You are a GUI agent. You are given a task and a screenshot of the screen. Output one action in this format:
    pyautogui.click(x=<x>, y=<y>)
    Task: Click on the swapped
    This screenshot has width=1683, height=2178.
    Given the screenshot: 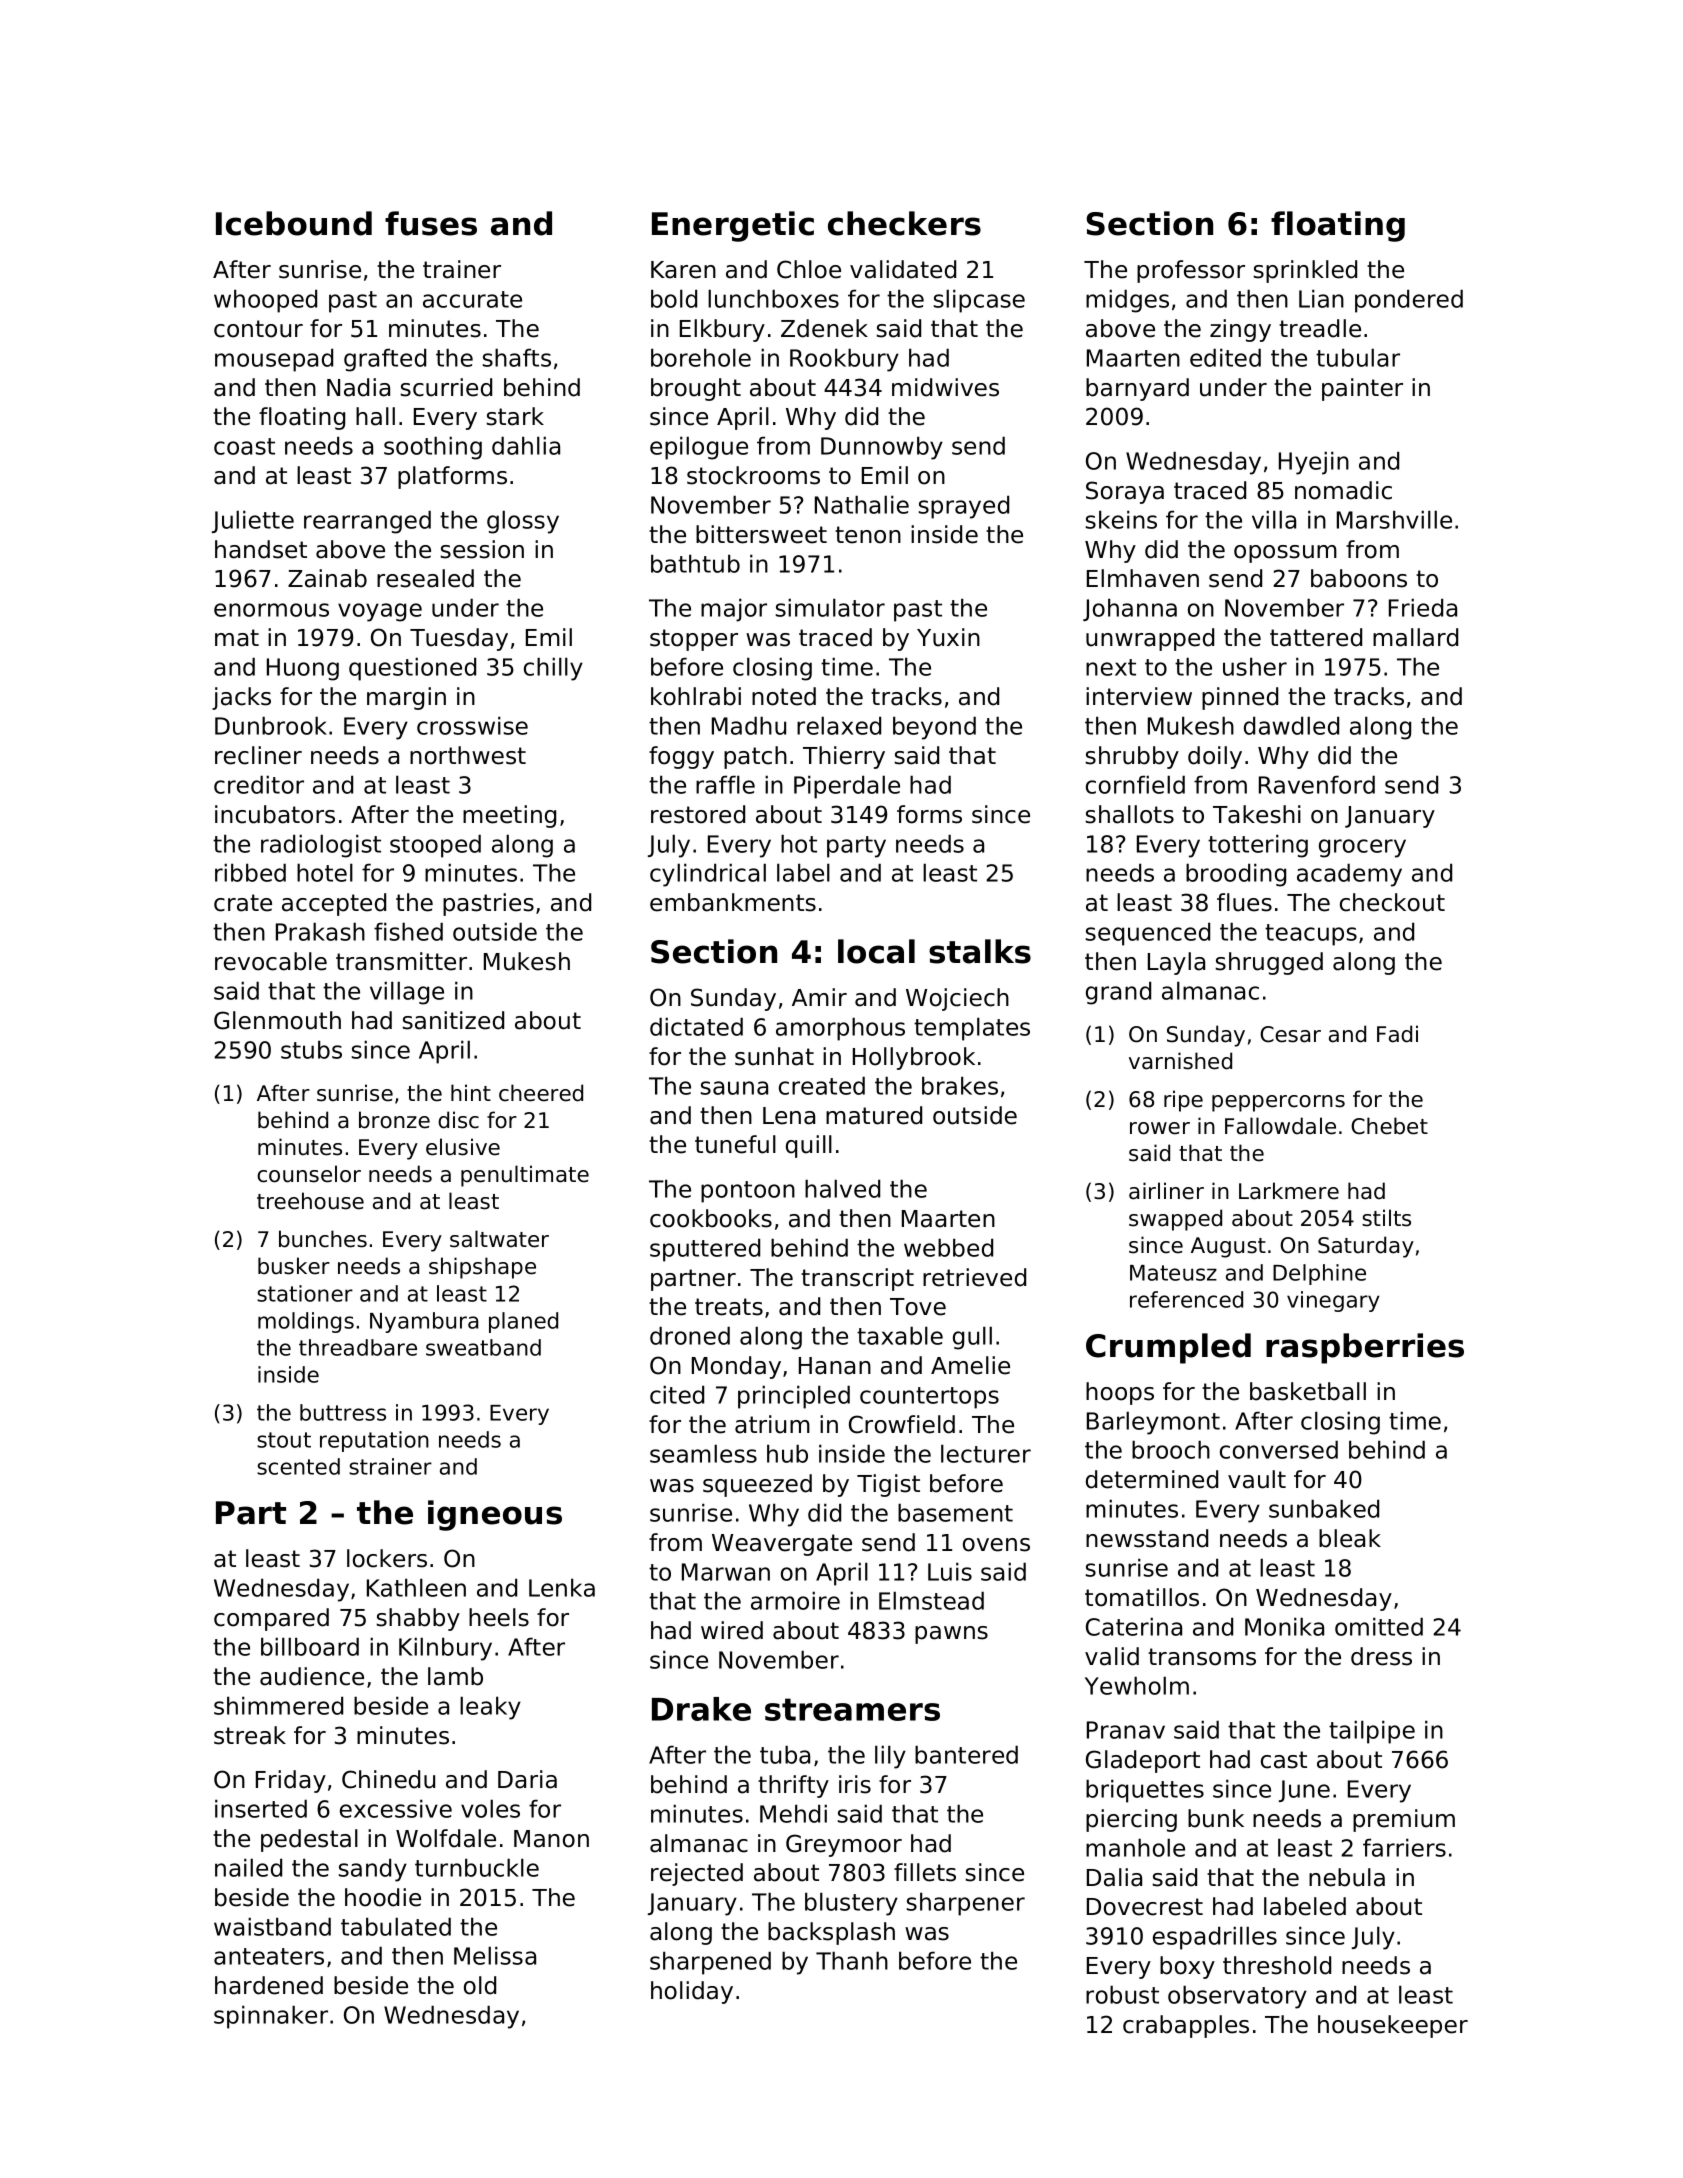 What is the action you would take?
    pyautogui.click(x=1175, y=1220)
